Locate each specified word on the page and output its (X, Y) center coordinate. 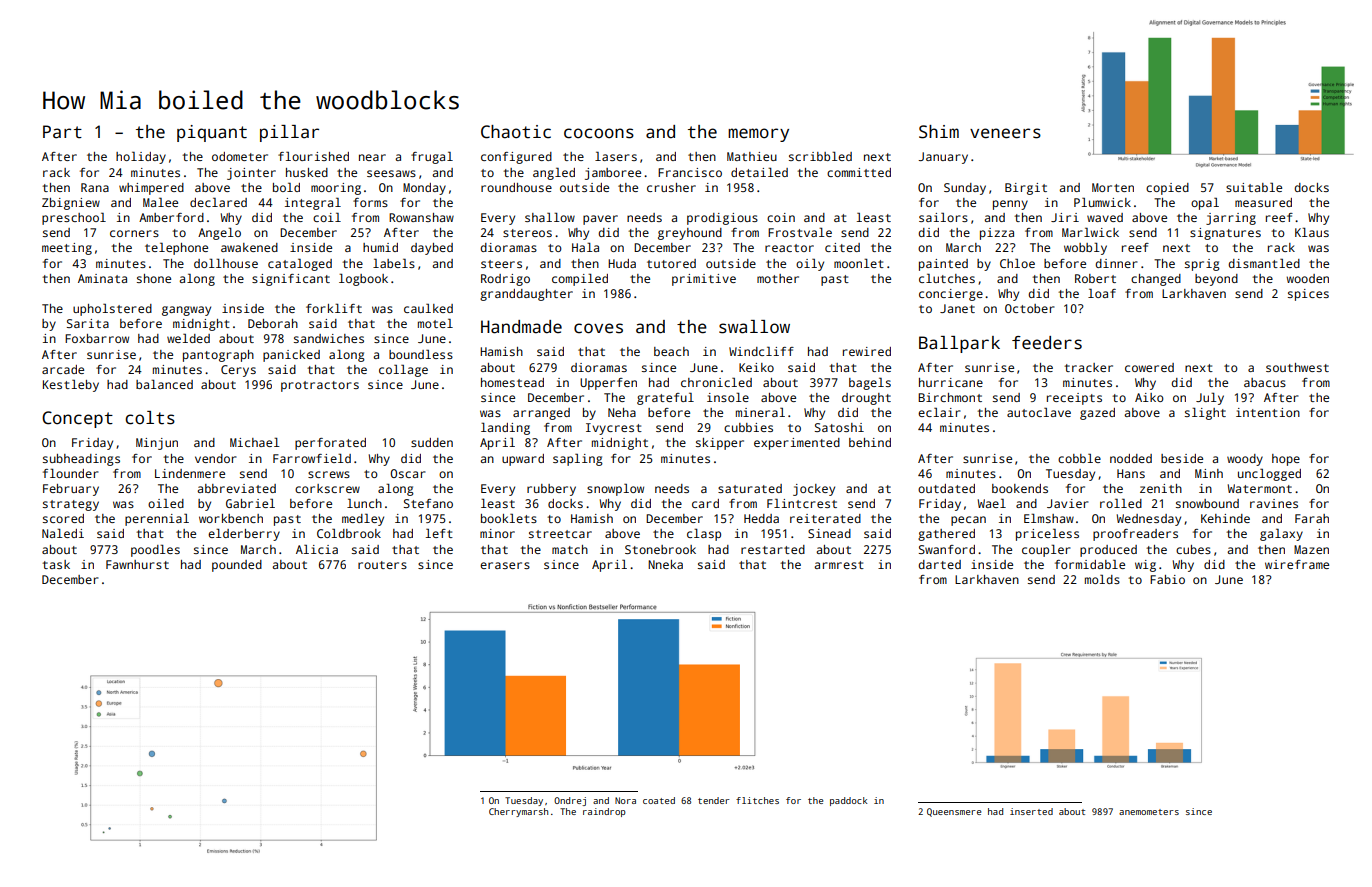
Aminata (102, 278)
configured (516, 158)
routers (382, 565)
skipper (720, 444)
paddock (848, 801)
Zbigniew (71, 204)
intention (1268, 412)
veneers (1005, 133)
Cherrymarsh (518, 812)
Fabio (1167, 579)
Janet (957, 308)
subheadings (81, 460)
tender (714, 800)
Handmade (521, 327)
